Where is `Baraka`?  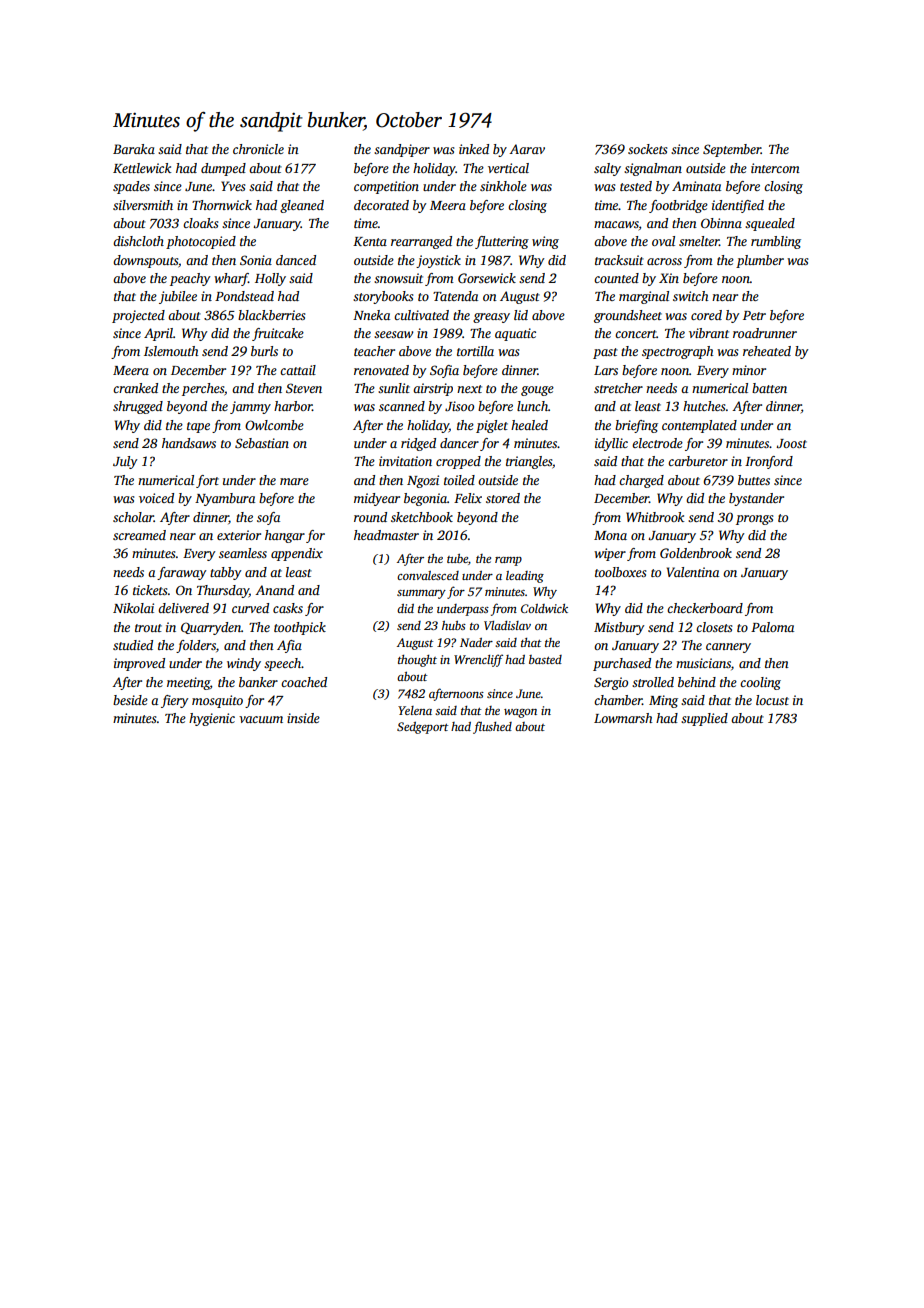 Baraka is located at coordinates (134, 149).
